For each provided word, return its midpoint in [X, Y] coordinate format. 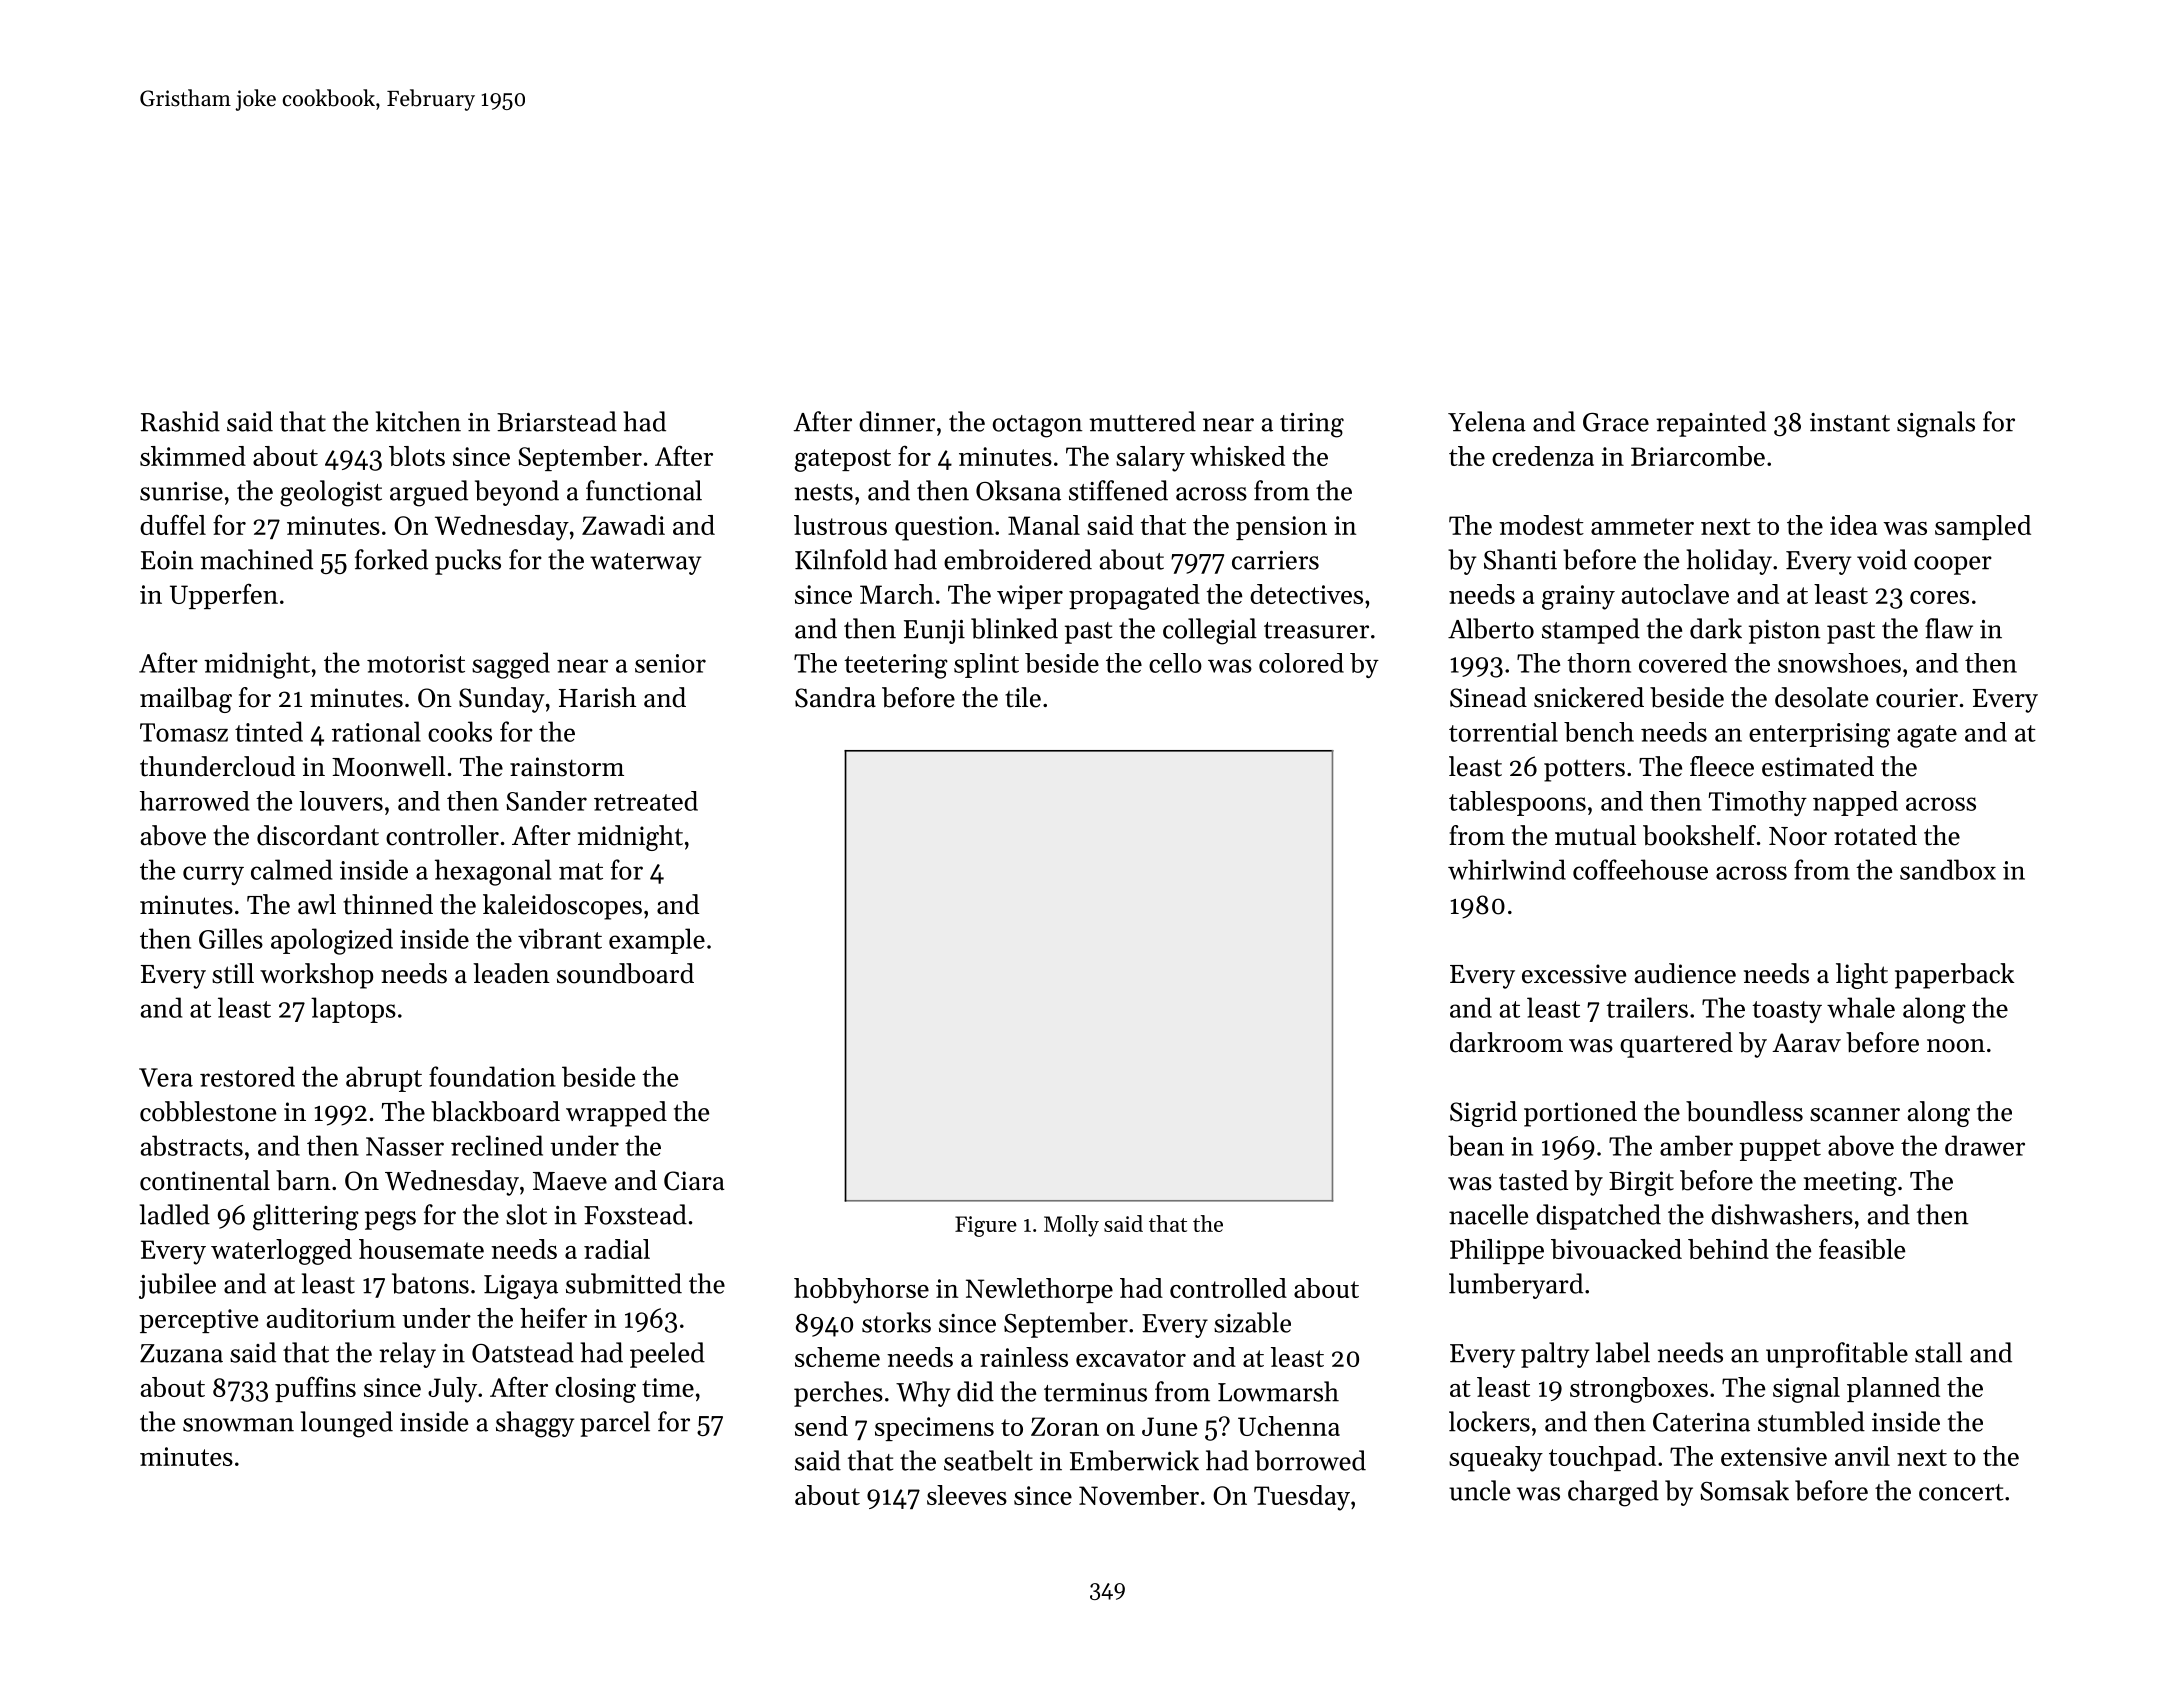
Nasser [405, 1146]
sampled [1983, 527]
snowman [238, 1425]
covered [1683, 663]
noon [1956, 1046]
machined [257, 559]
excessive [1574, 974]
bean [1476, 1145]
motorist [416, 663]
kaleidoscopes [562, 907]
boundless [1744, 1111]
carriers [1275, 560]
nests [823, 492]
